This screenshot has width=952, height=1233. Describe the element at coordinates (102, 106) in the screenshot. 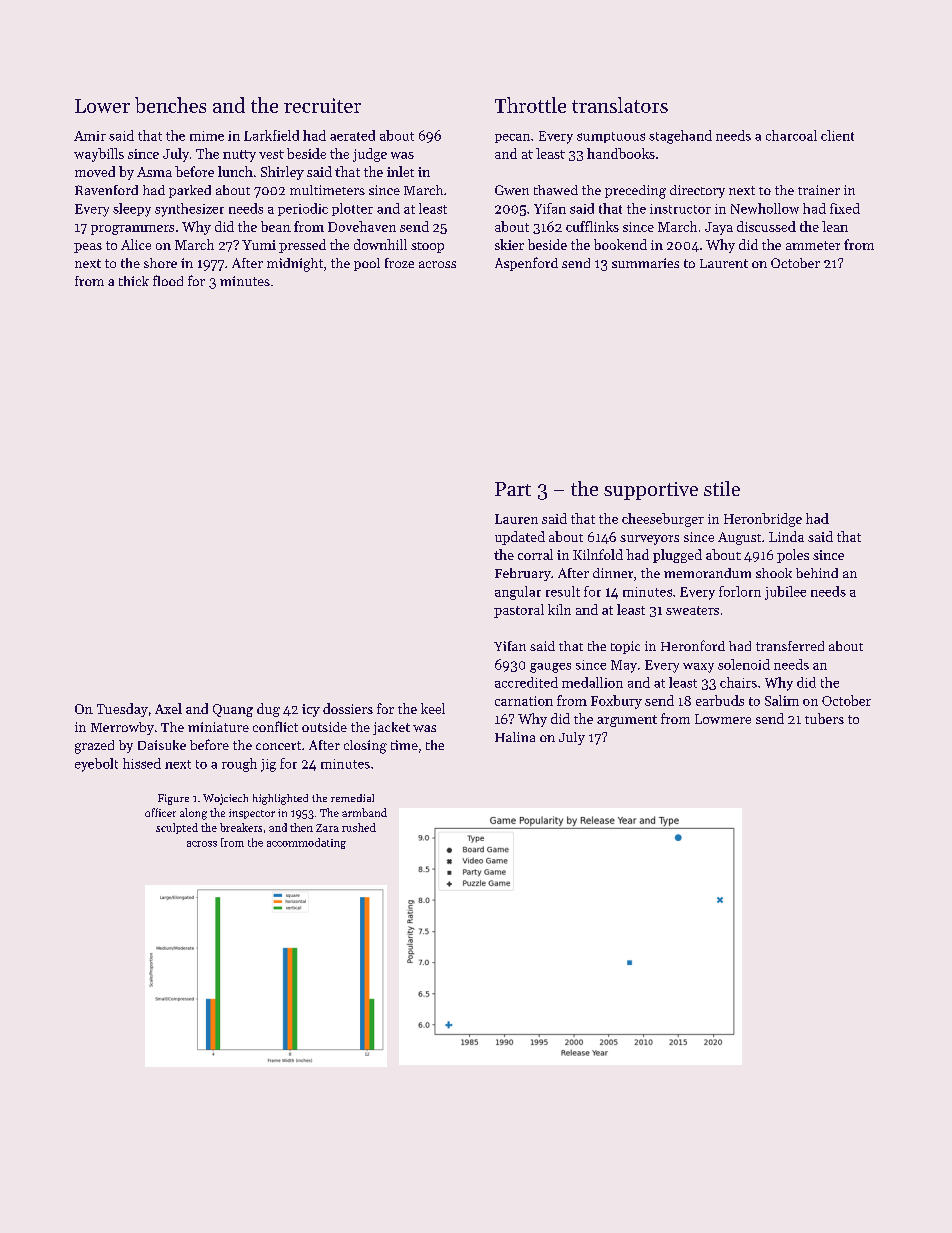

I see `Lower` at that location.
